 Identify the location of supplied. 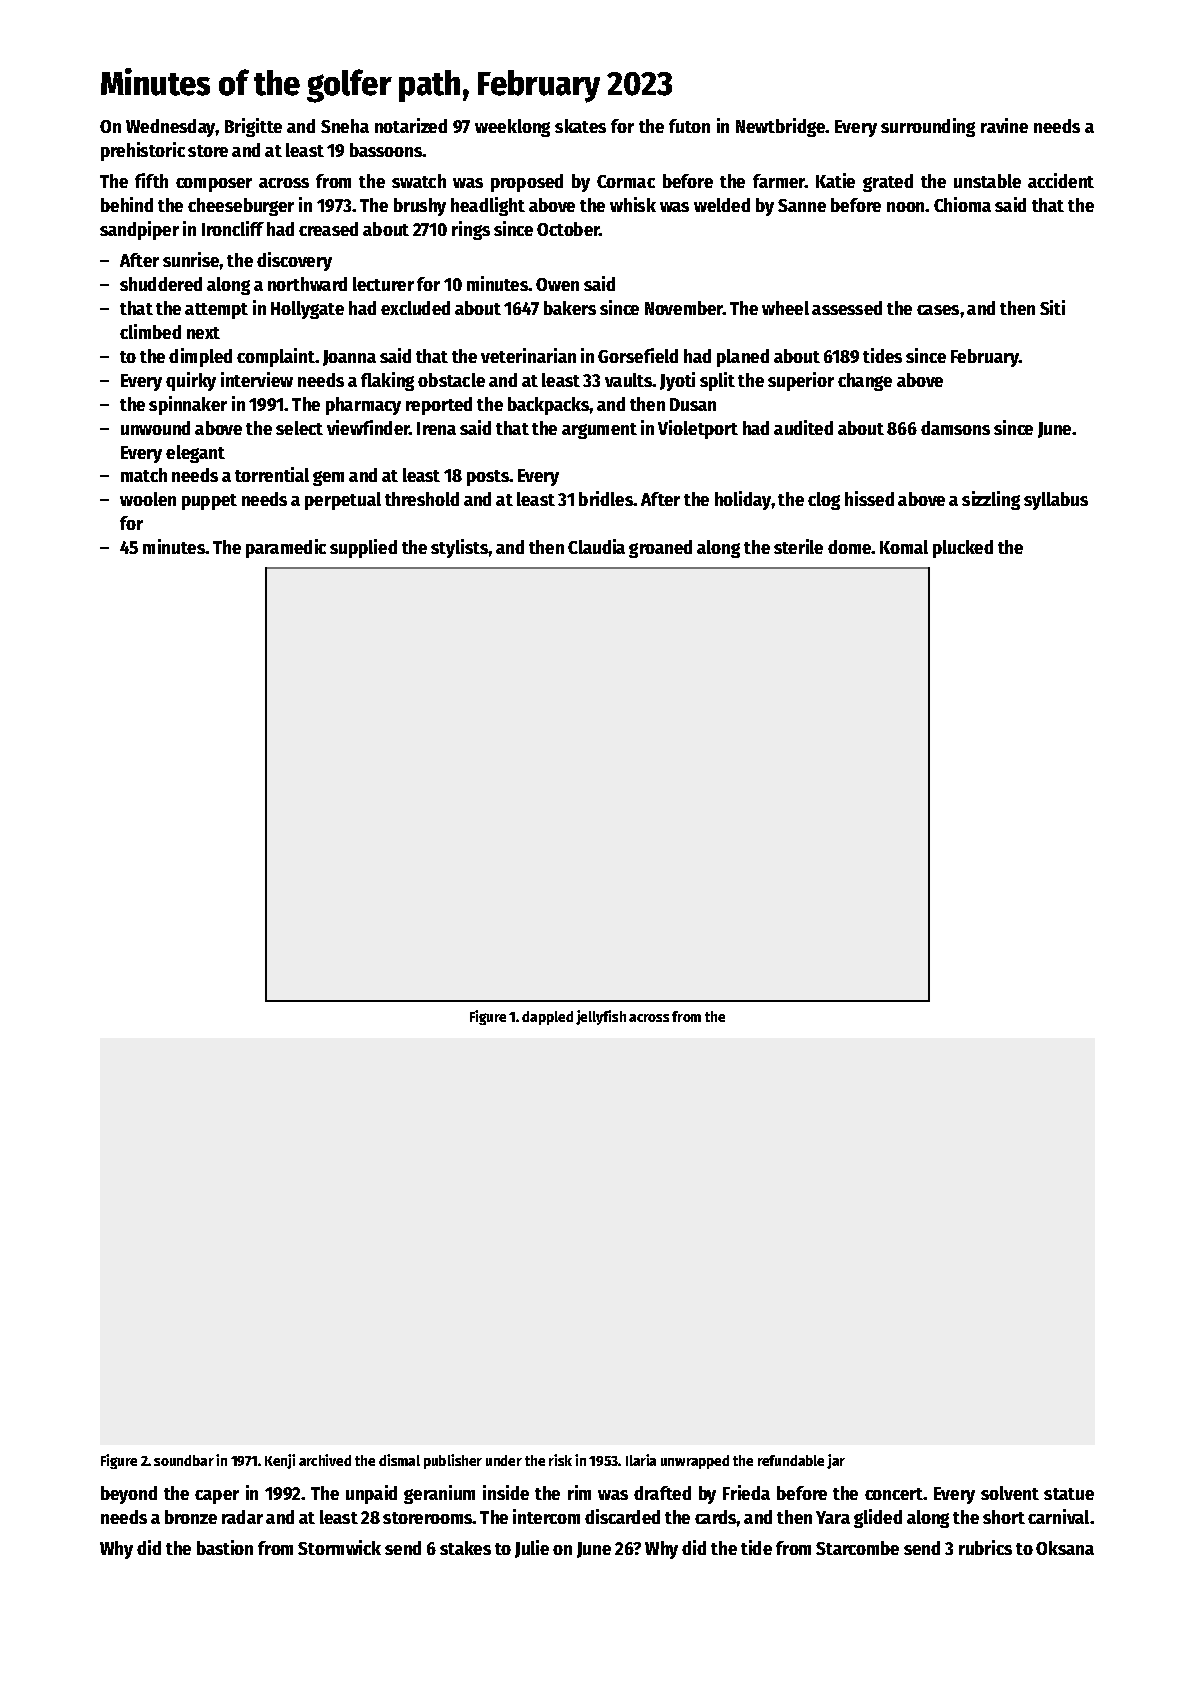
(363, 548).
